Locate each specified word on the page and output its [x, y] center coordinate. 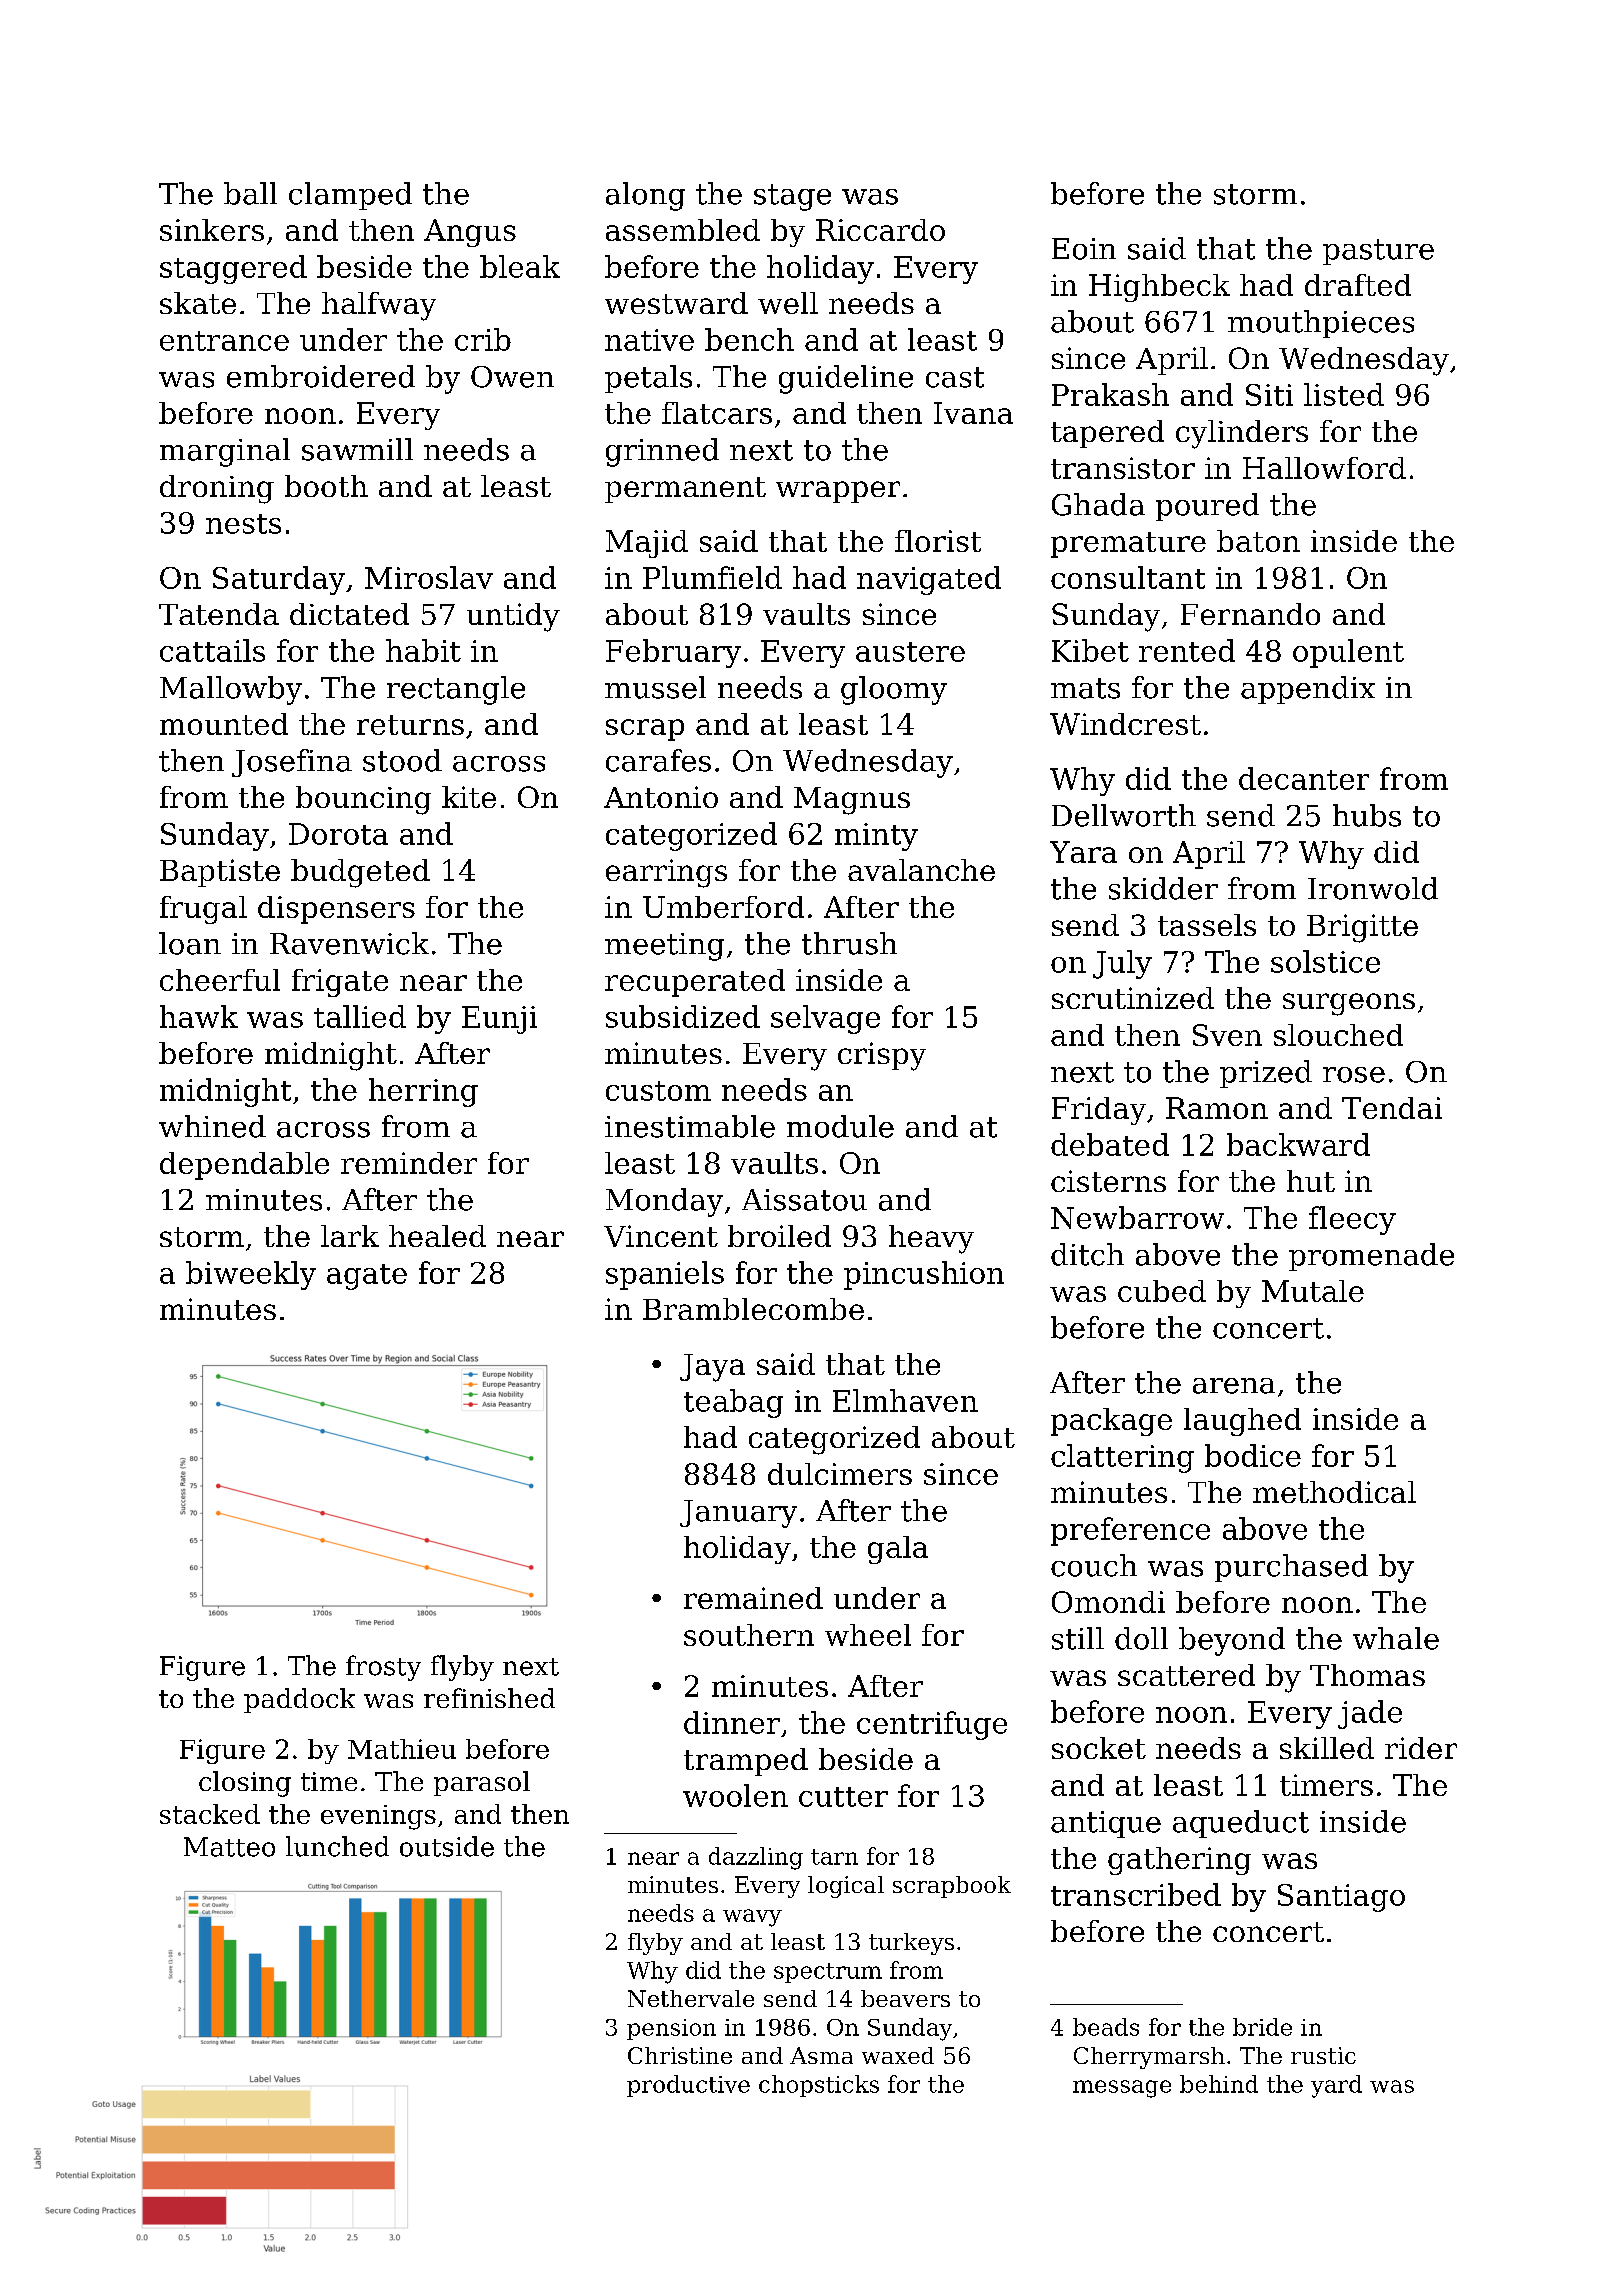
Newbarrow [1137, 1217]
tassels [1207, 925]
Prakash [1110, 394]
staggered [233, 269]
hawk [199, 1016]
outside [447, 1846]
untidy [513, 617]
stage [792, 197]
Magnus [852, 801]
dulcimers [840, 1474]
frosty [383, 1668]
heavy [931, 1239]
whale [1396, 1638]
